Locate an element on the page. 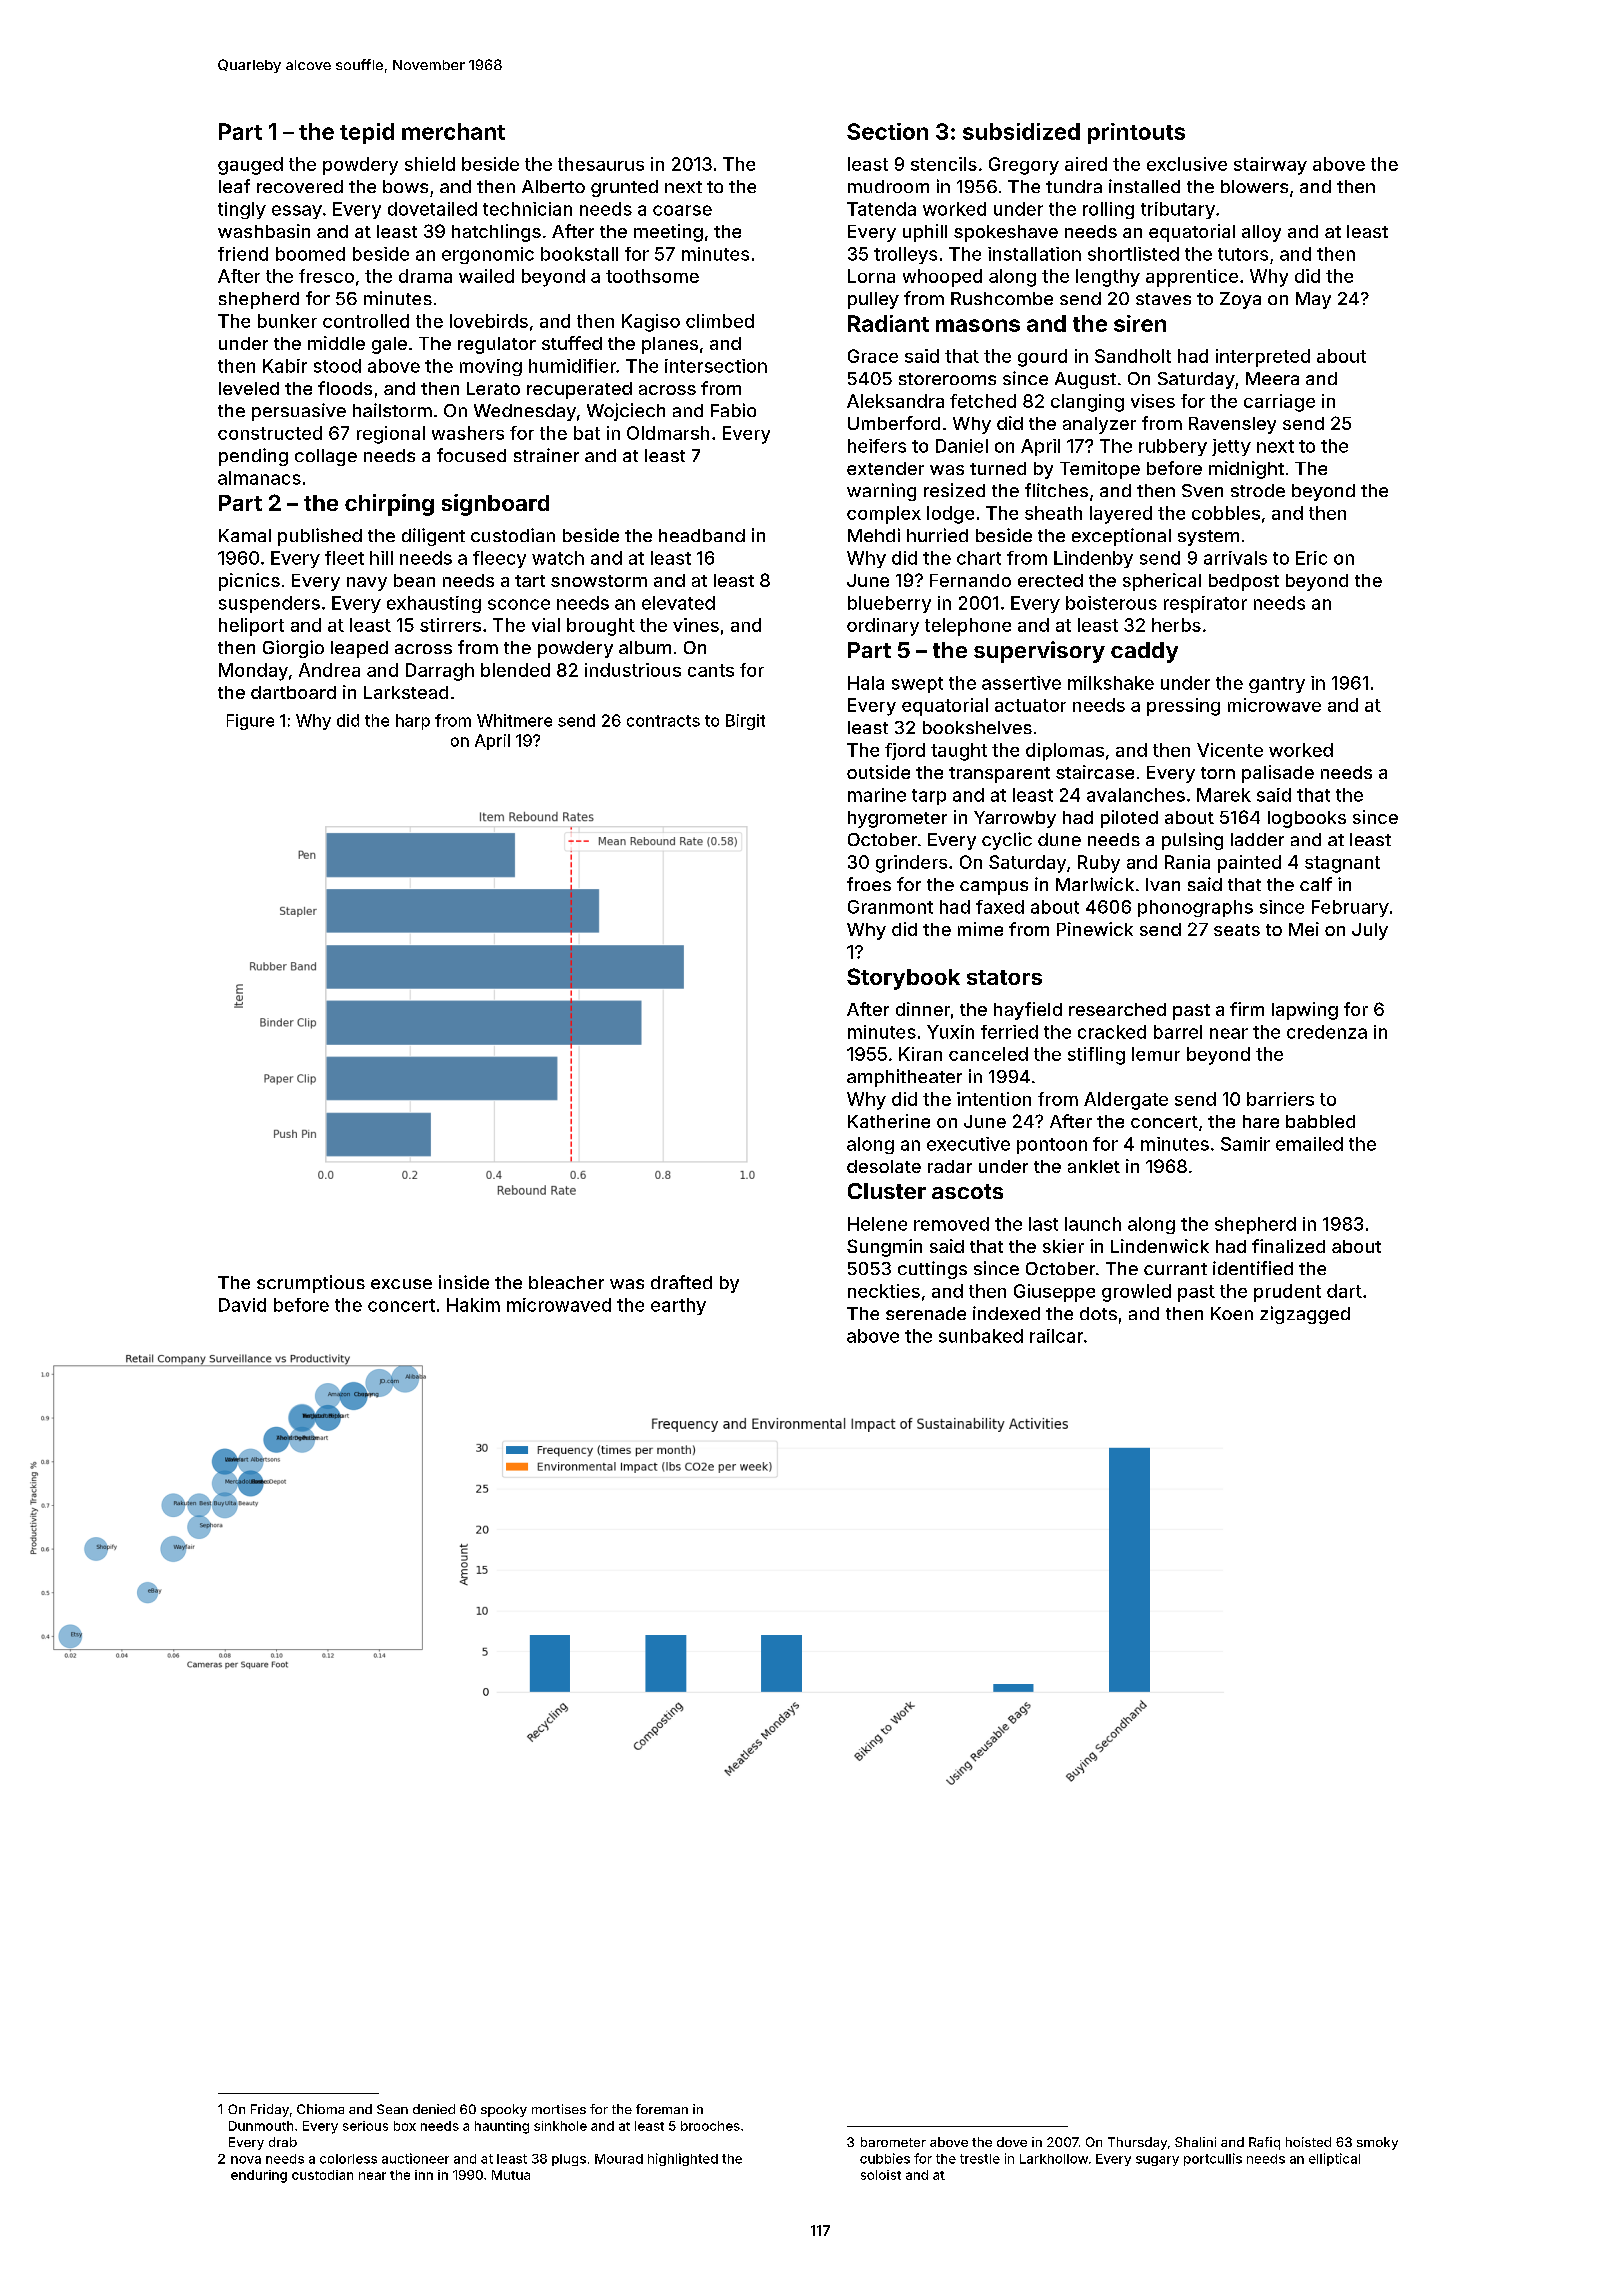 The image size is (1620, 2292). coarse is located at coordinates (682, 210).
